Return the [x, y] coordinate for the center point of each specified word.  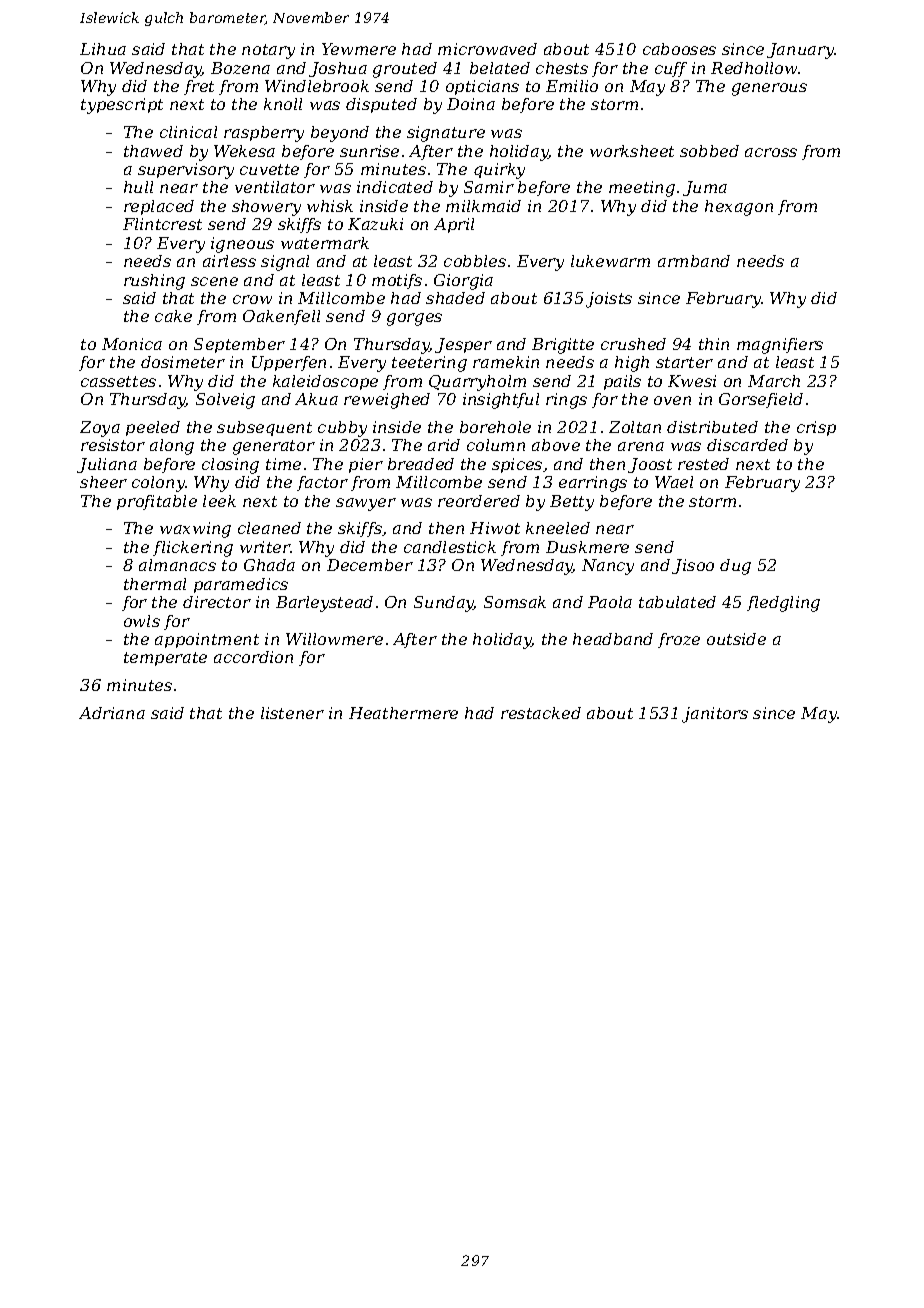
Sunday [444, 604]
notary [268, 51]
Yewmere [359, 49]
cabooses [679, 49]
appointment [207, 640]
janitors [715, 715]
